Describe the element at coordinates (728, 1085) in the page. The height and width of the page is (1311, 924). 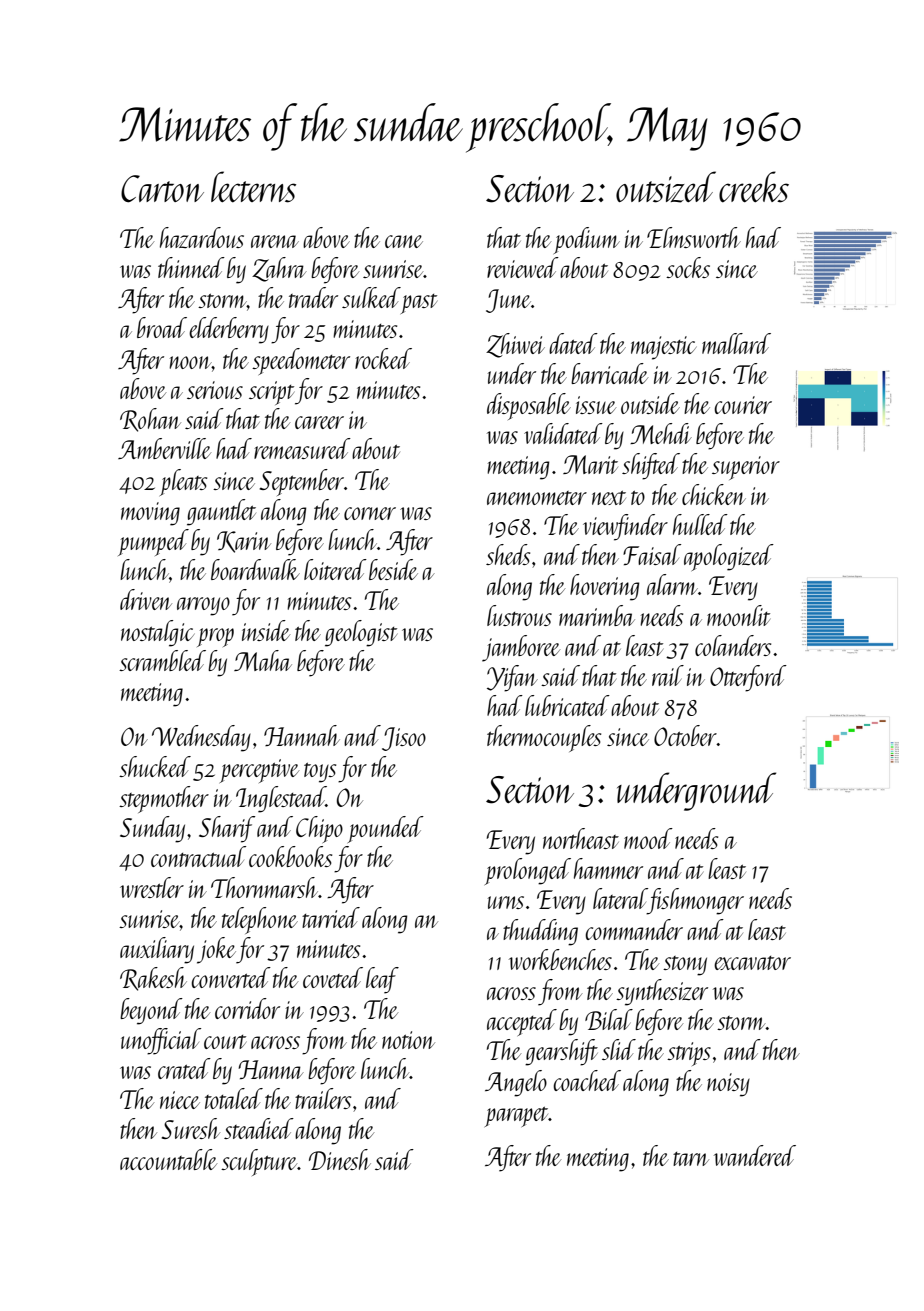
I see `noisy` at that location.
